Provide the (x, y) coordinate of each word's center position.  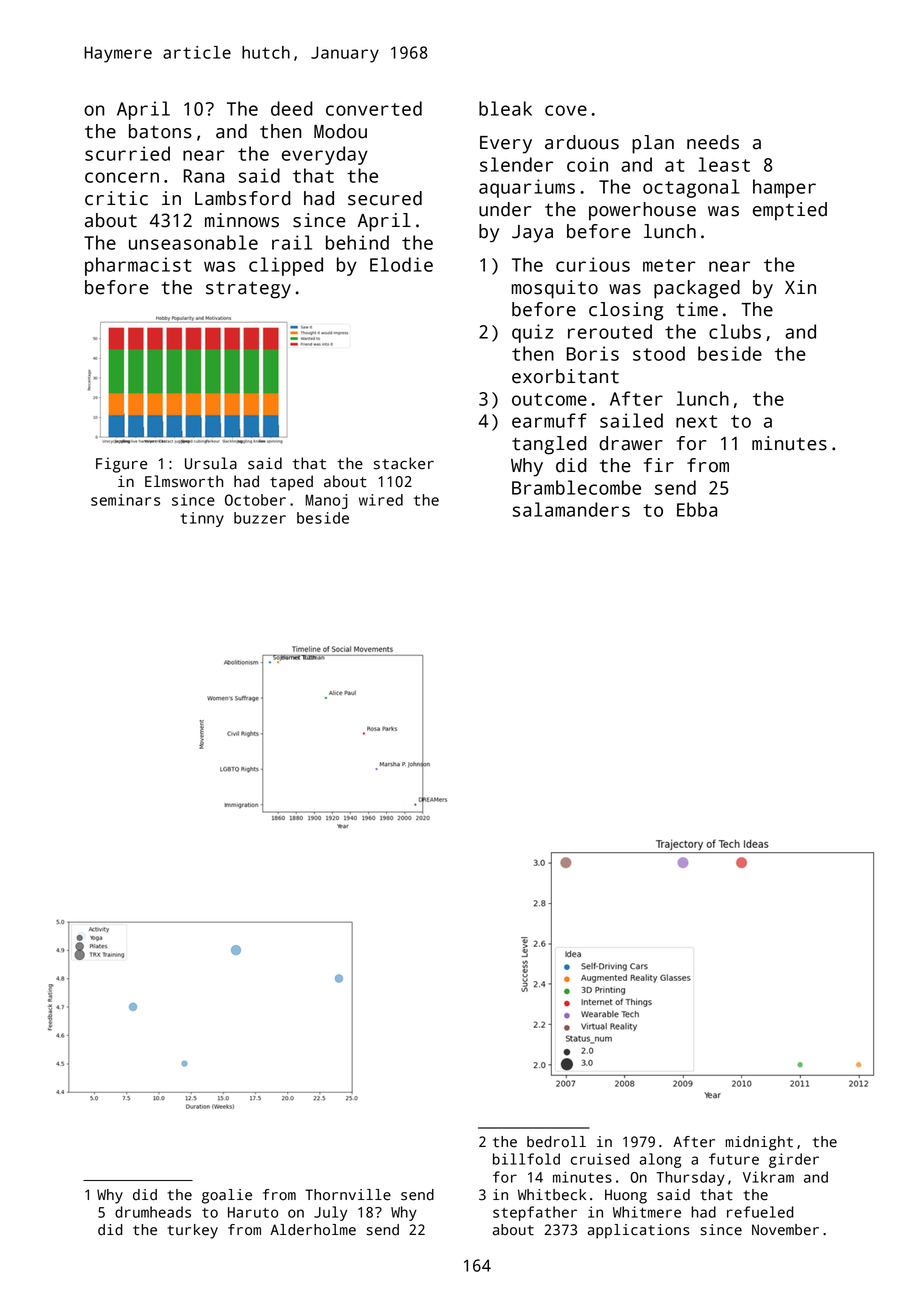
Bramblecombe (576, 487)
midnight (759, 1143)
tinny (202, 519)
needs (713, 142)
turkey (192, 1231)
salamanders (571, 509)
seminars (125, 500)
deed (292, 108)
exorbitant (565, 376)
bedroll (556, 1142)
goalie (227, 1196)
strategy (248, 290)
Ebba (697, 509)
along (660, 1160)
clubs (735, 331)
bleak (505, 108)
